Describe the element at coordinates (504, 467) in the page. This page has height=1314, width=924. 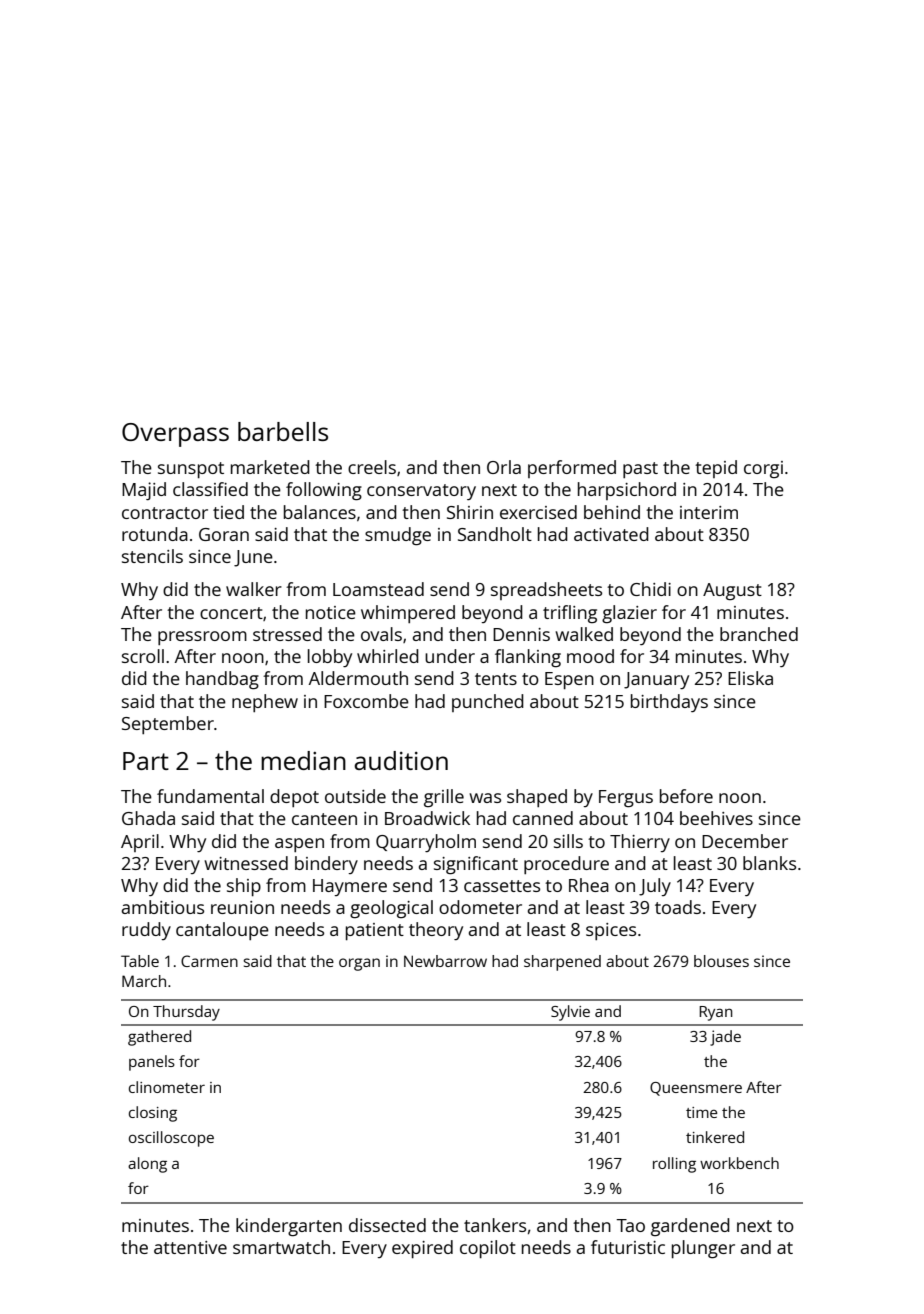
I see `Orla` at that location.
